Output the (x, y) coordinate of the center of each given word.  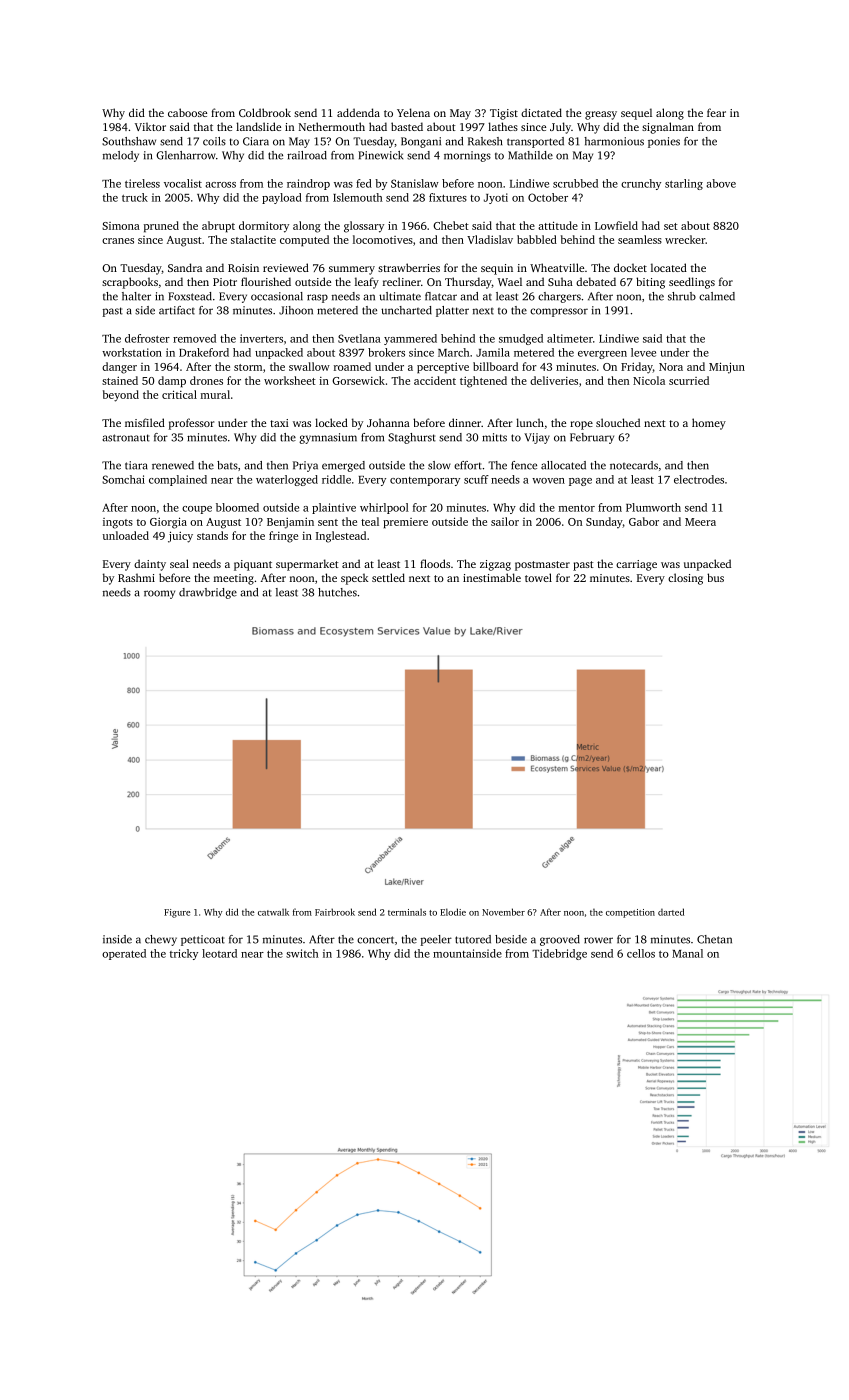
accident (435, 380)
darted (671, 912)
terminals (407, 912)
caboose (187, 112)
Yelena (413, 112)
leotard (219, 953)
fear (716, 112)
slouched (618, 422)
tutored (473, 939)
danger (119, 368)
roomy (159, 594)
